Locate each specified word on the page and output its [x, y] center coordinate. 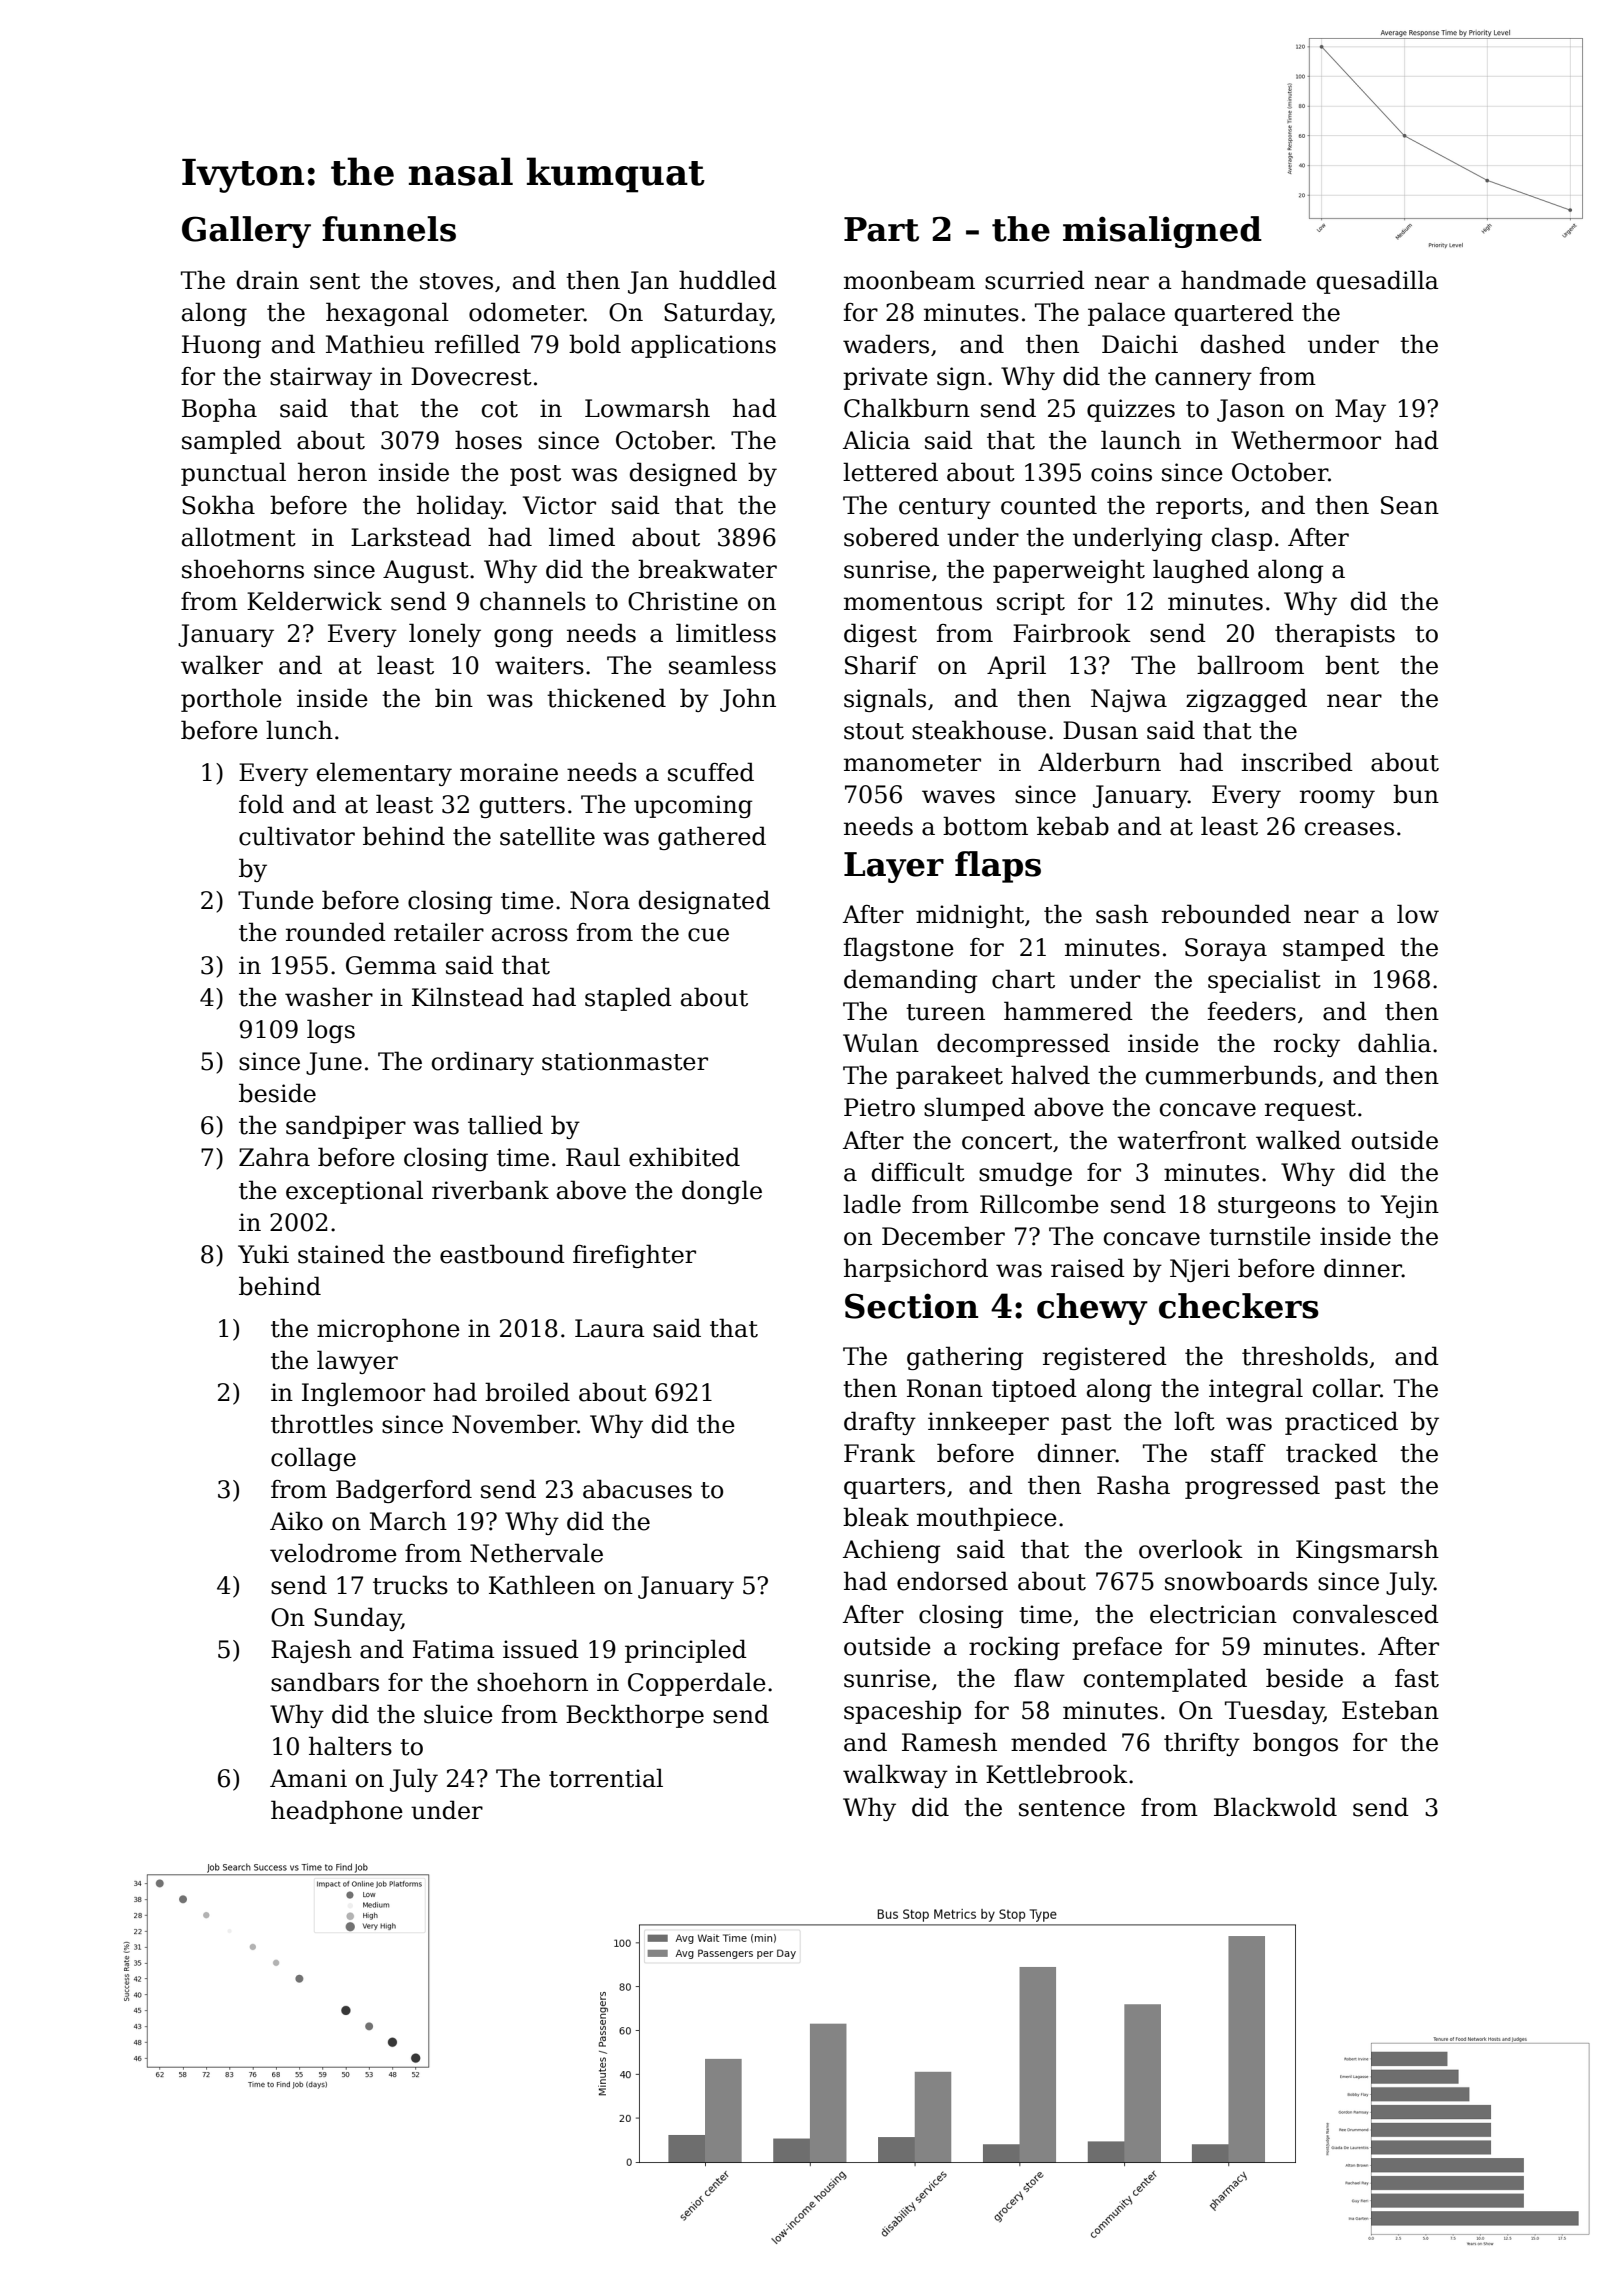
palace [1126, 314]
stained [341, 1254]
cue [708, 935]
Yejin [1410, 1206]
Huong [221, 346]
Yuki [263, 1254]
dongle [722, 1192]
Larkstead [411, 537]
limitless [726, 633]
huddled [728, 280]
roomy [1337, 799]
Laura [610, 1328]
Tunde [276, 900]
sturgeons [1277, 1207]
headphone [337, 1812]
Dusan [1100, 730]
